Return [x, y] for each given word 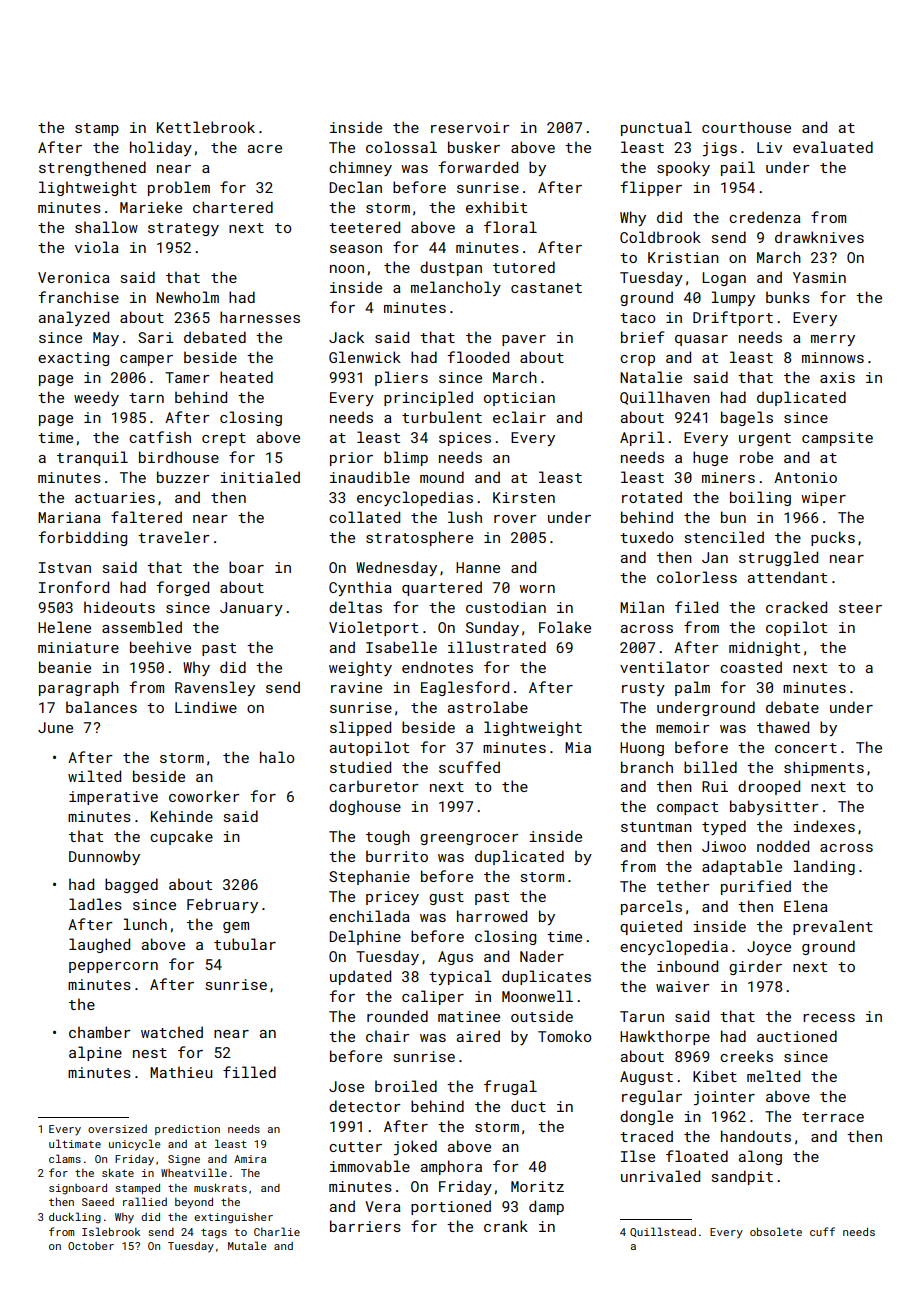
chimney [360, 168]
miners [728, 477]
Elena [806, 906]
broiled [406, 1086]
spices [465, 439]
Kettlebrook [206, 127]
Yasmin [819, 277]
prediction [187, 1129]
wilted [94, 776]
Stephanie [369, 877]
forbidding [82, 538]
